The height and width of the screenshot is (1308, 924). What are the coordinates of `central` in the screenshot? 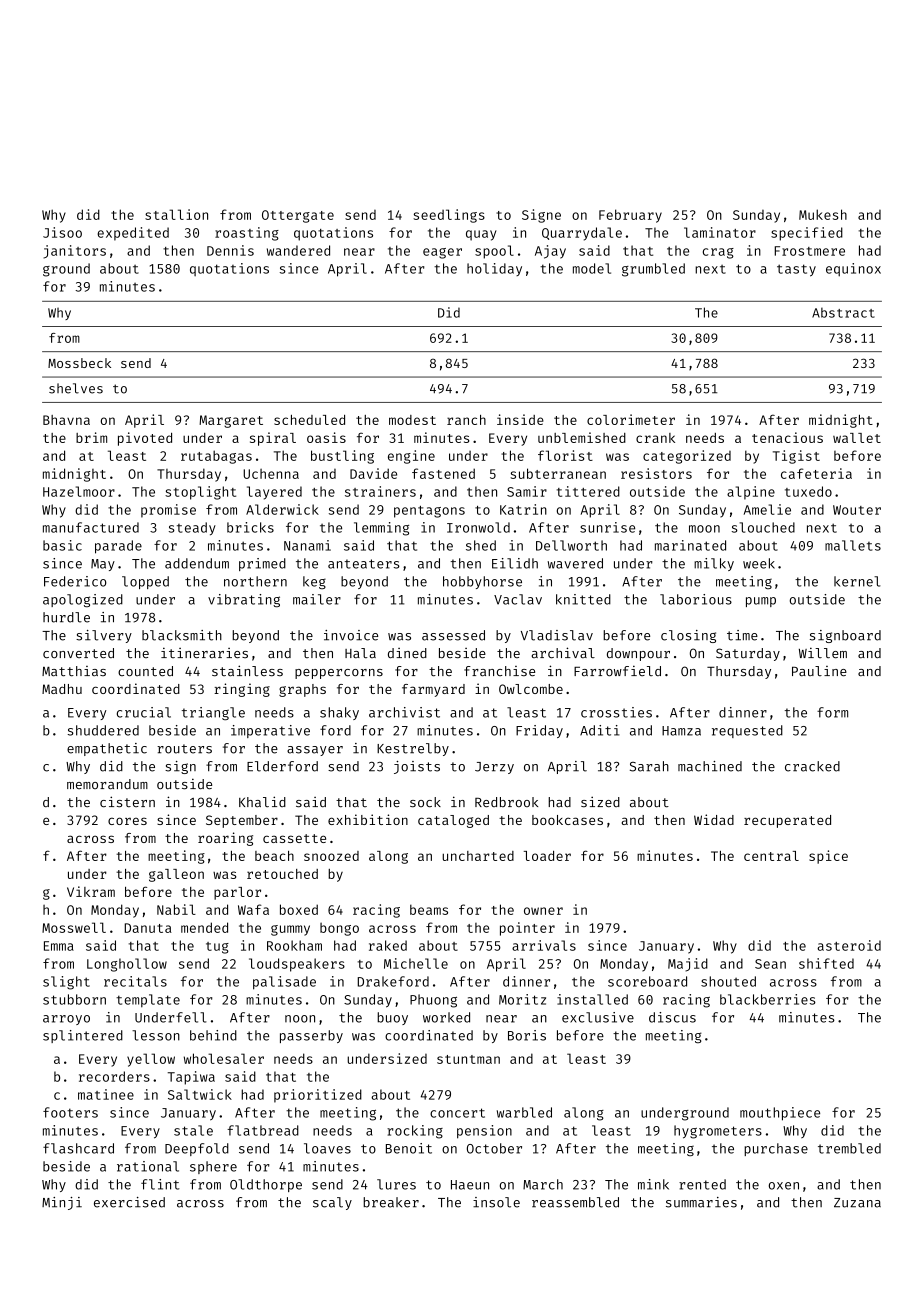 It's located at (771, 856).
